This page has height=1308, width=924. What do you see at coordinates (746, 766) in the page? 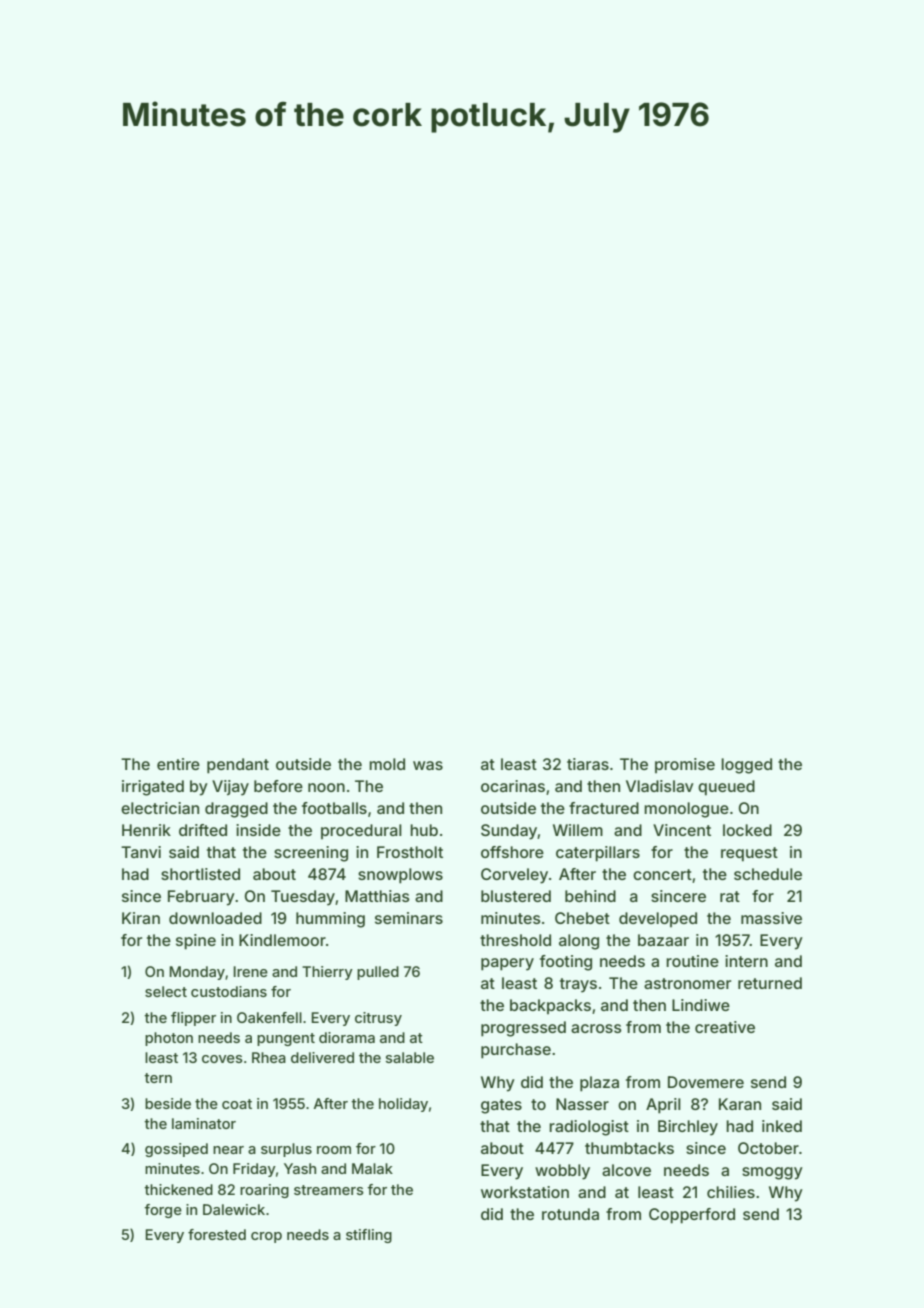
I see `logged` at bounding box center [746, 766].
